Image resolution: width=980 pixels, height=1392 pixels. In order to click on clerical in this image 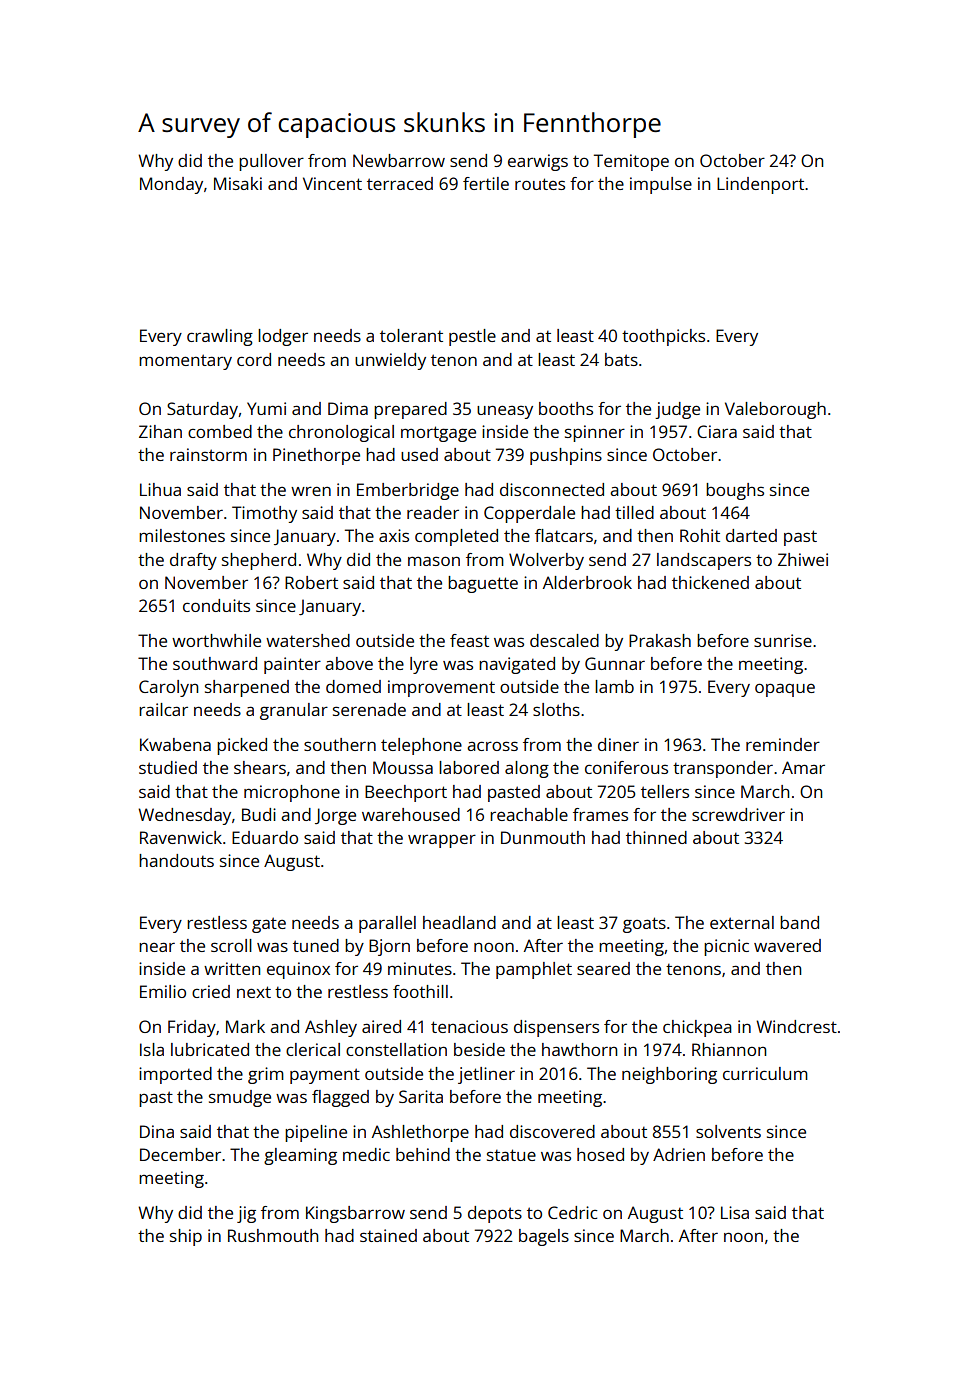, I will do `click(313, 1049)`.
